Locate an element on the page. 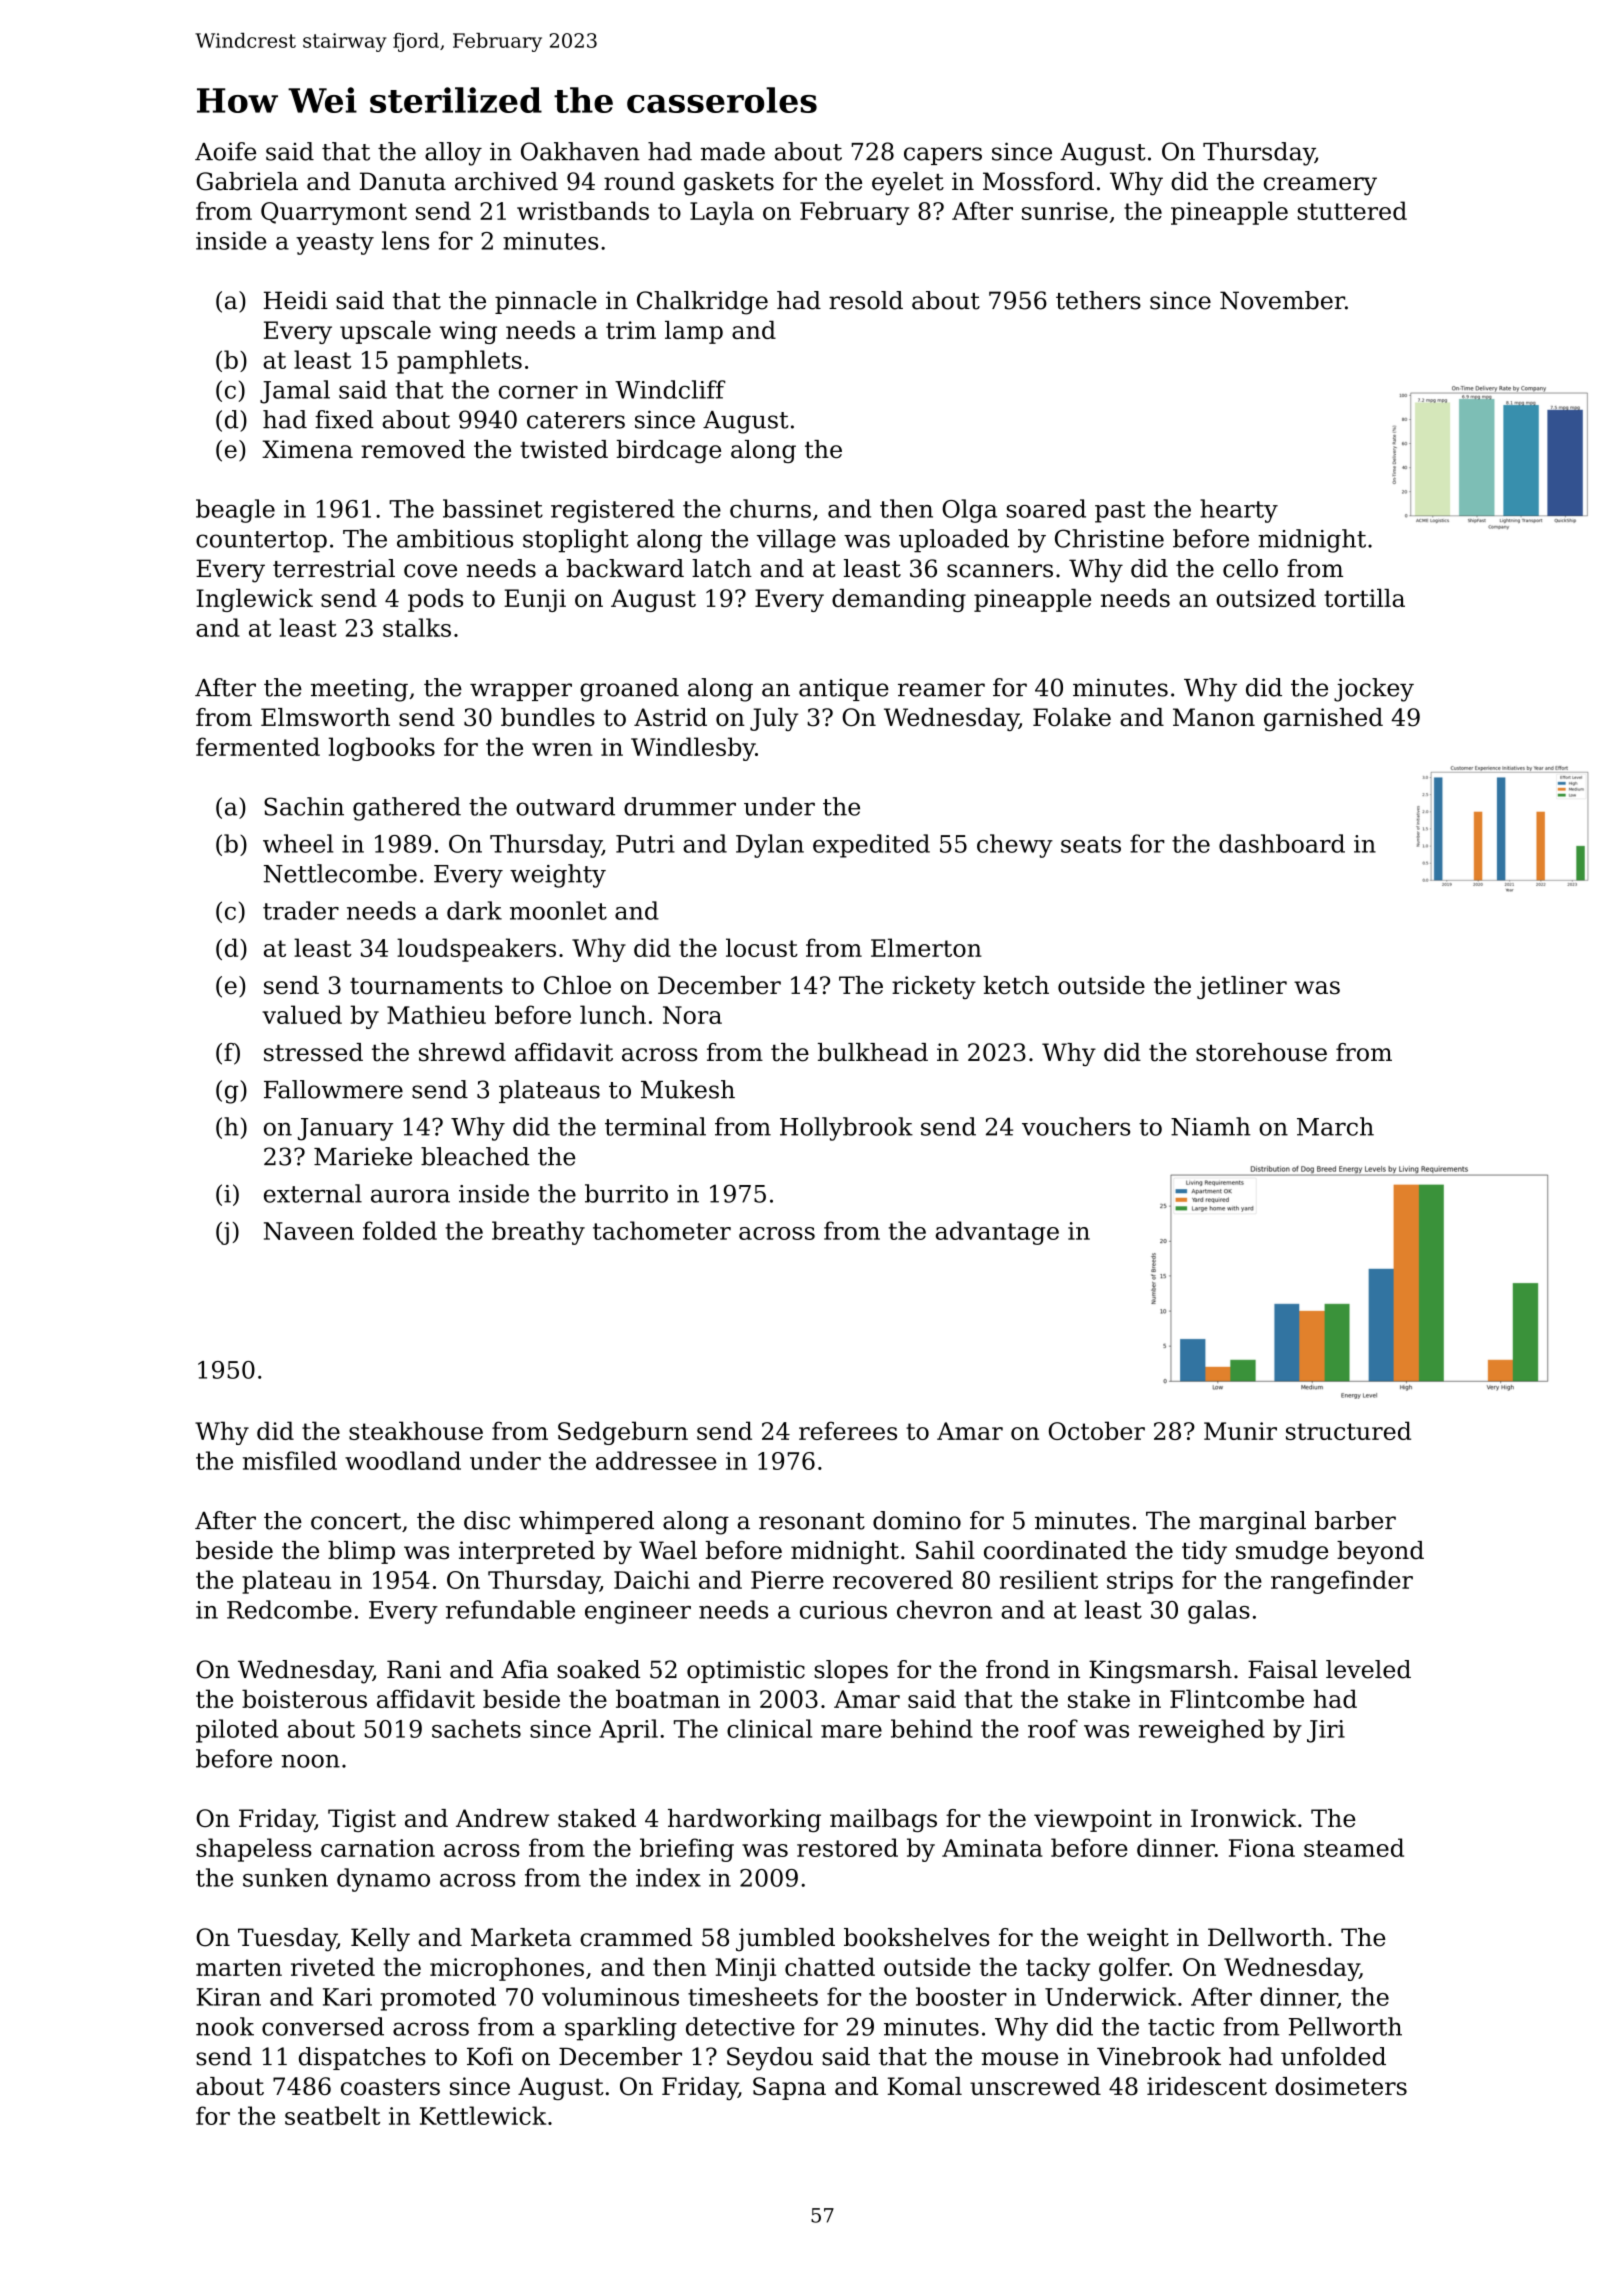 The image size is (1620, 2292). optimistic is located at coordinates (746, 1671).
